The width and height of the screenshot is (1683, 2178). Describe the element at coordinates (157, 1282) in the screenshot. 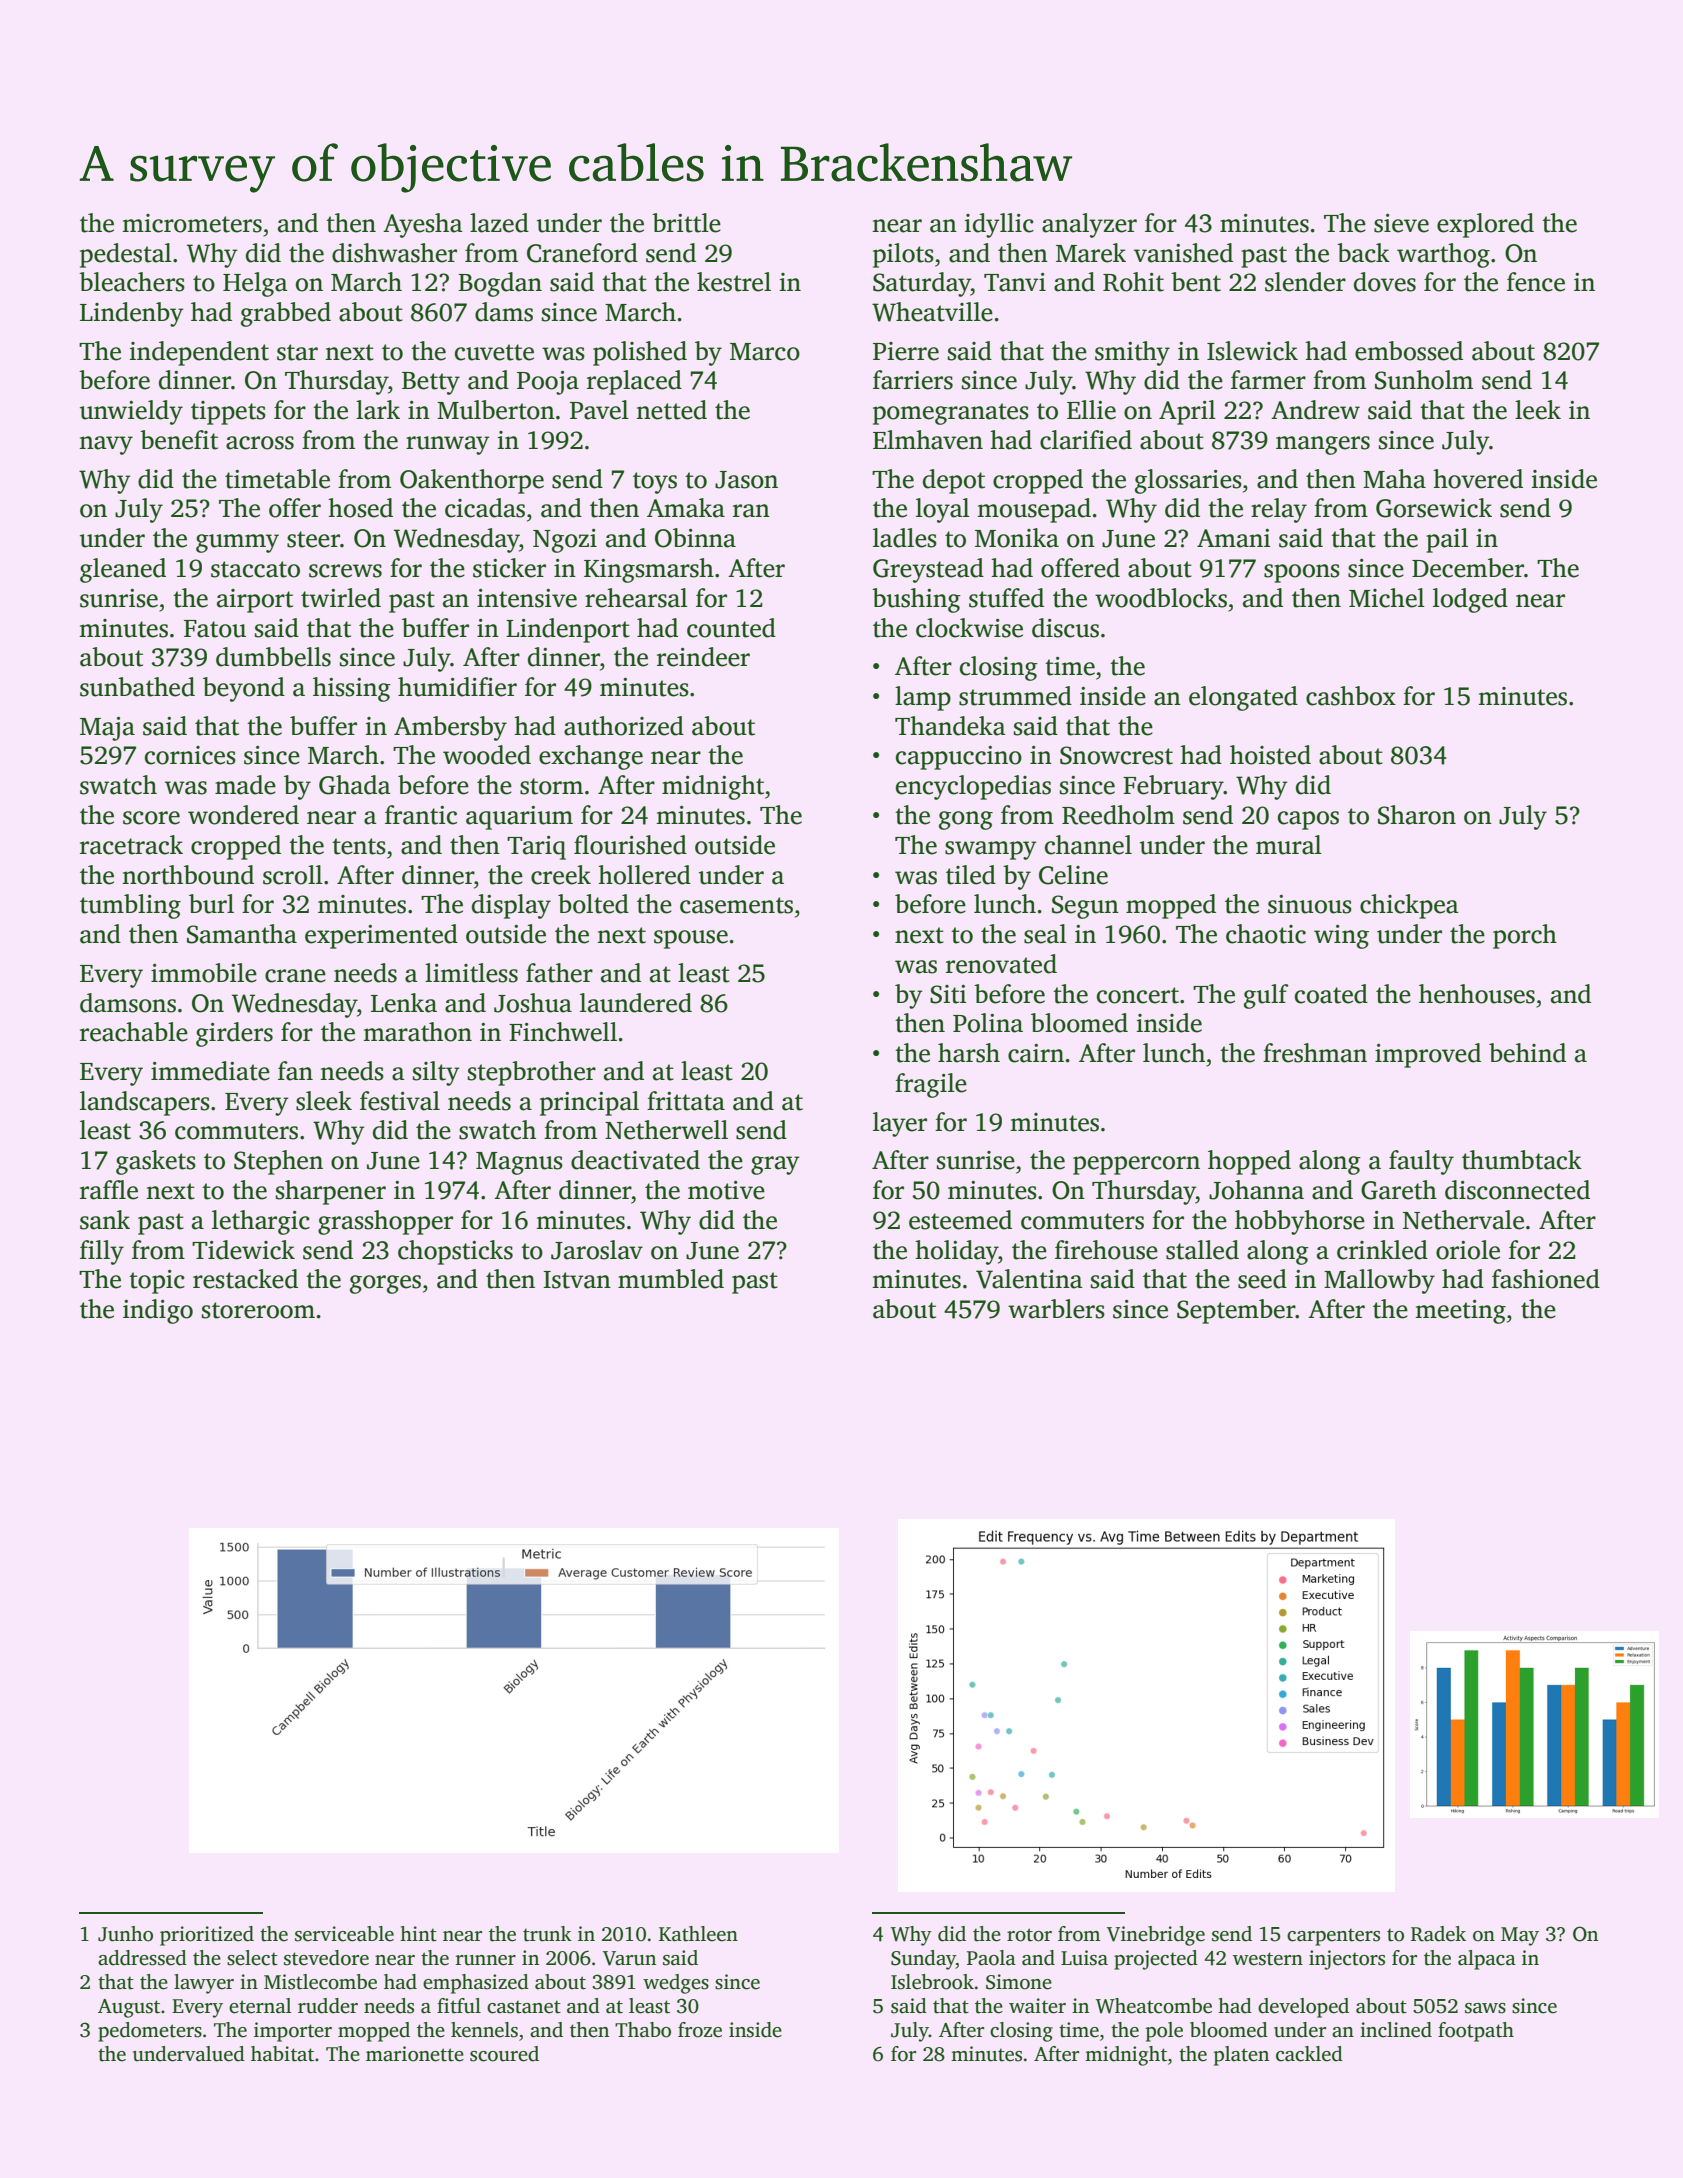

I see `topic` at that location.
